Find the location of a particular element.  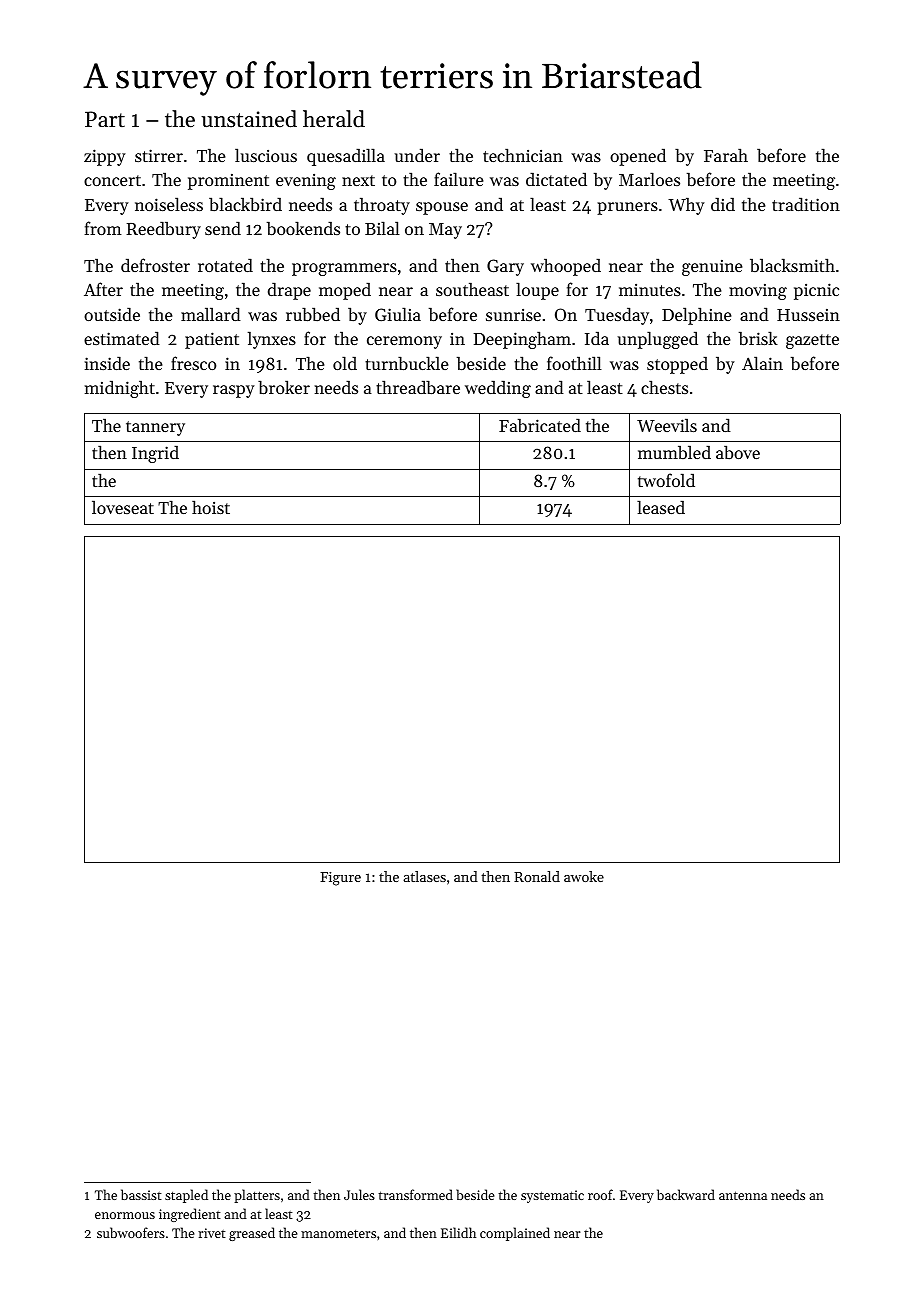

antenna is located at coordinates (743, 1195).
